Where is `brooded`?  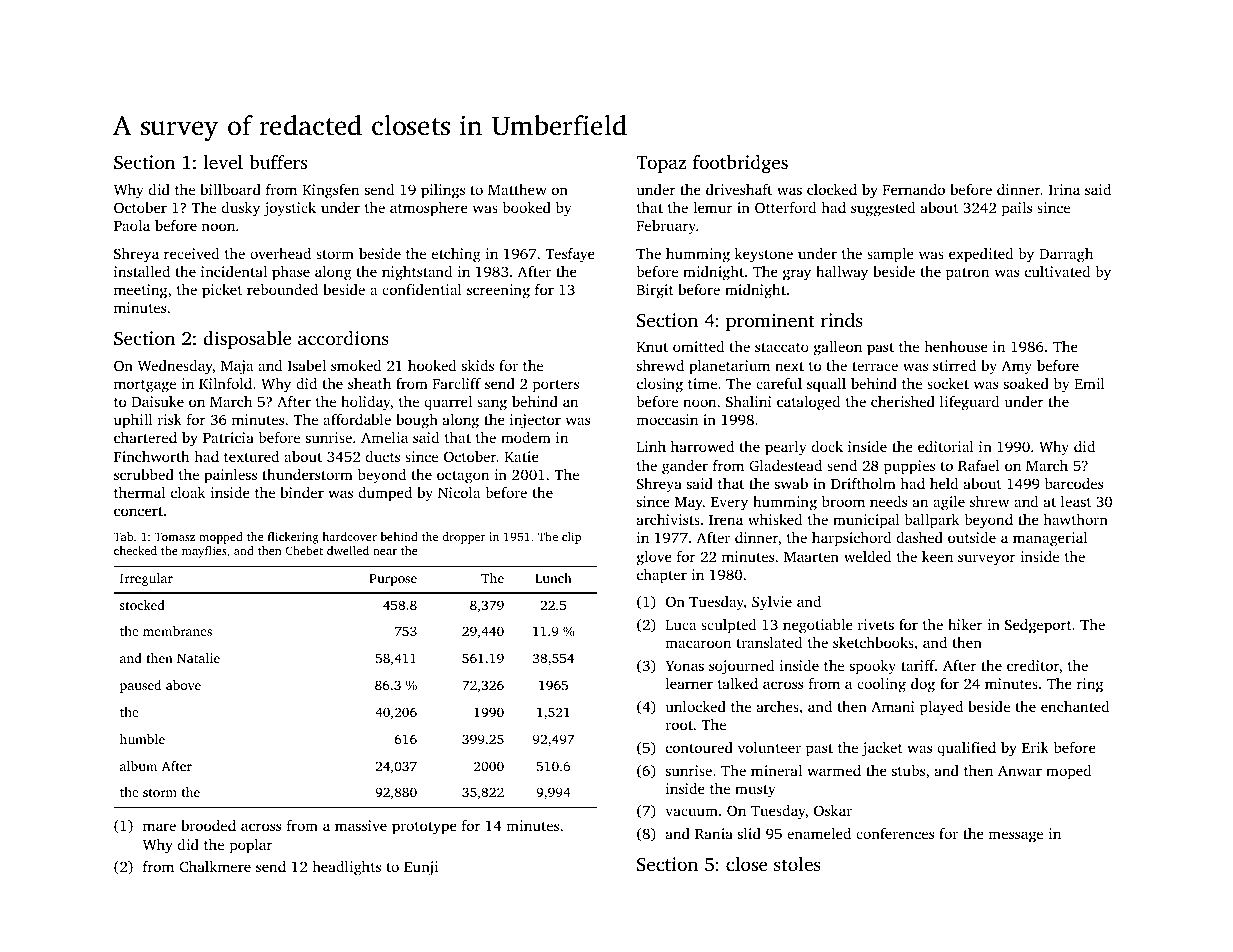
brooded is located at coordinates (208, 825).
